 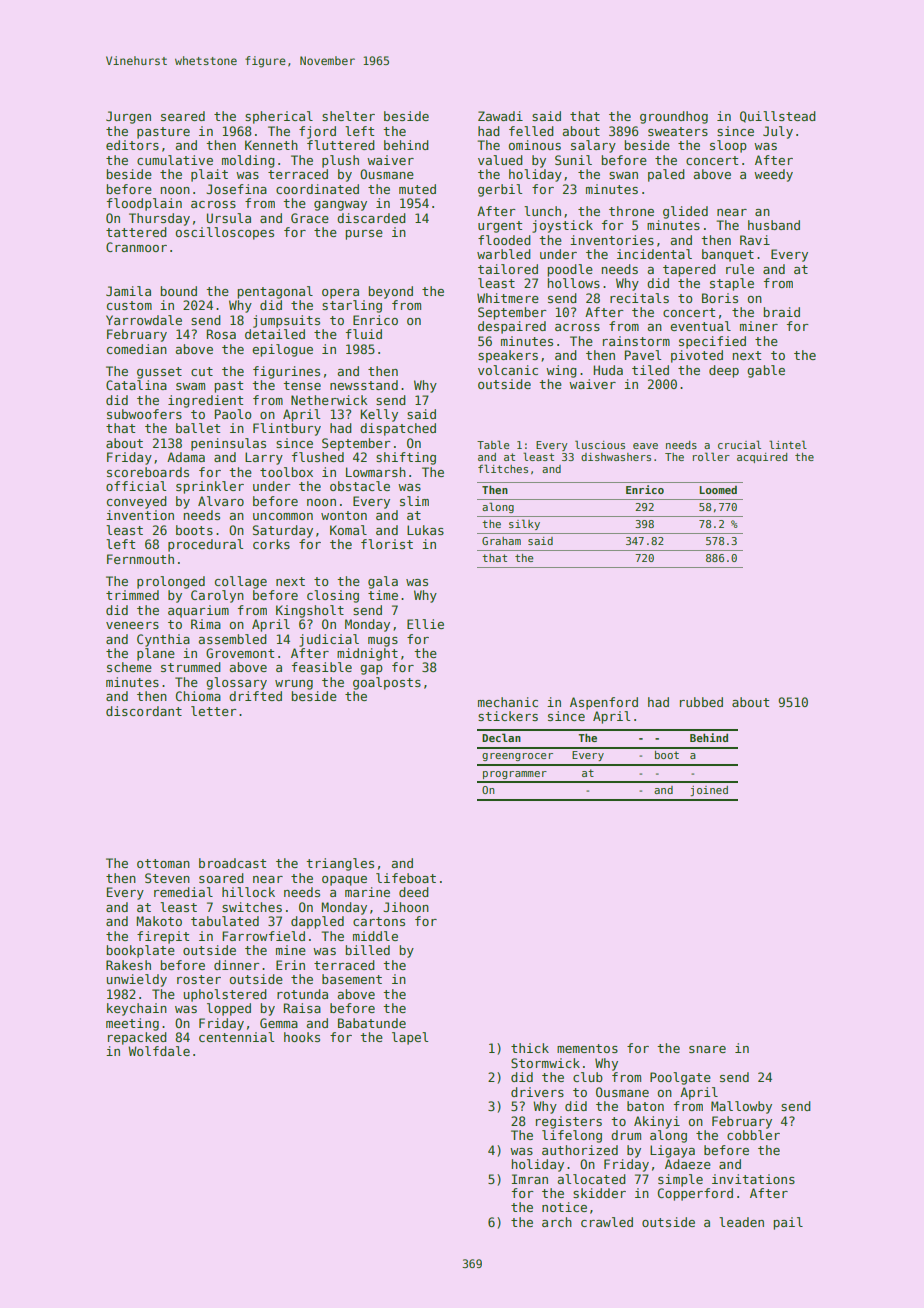 I want to click on Jurgen, so click(x=128, y=117).
